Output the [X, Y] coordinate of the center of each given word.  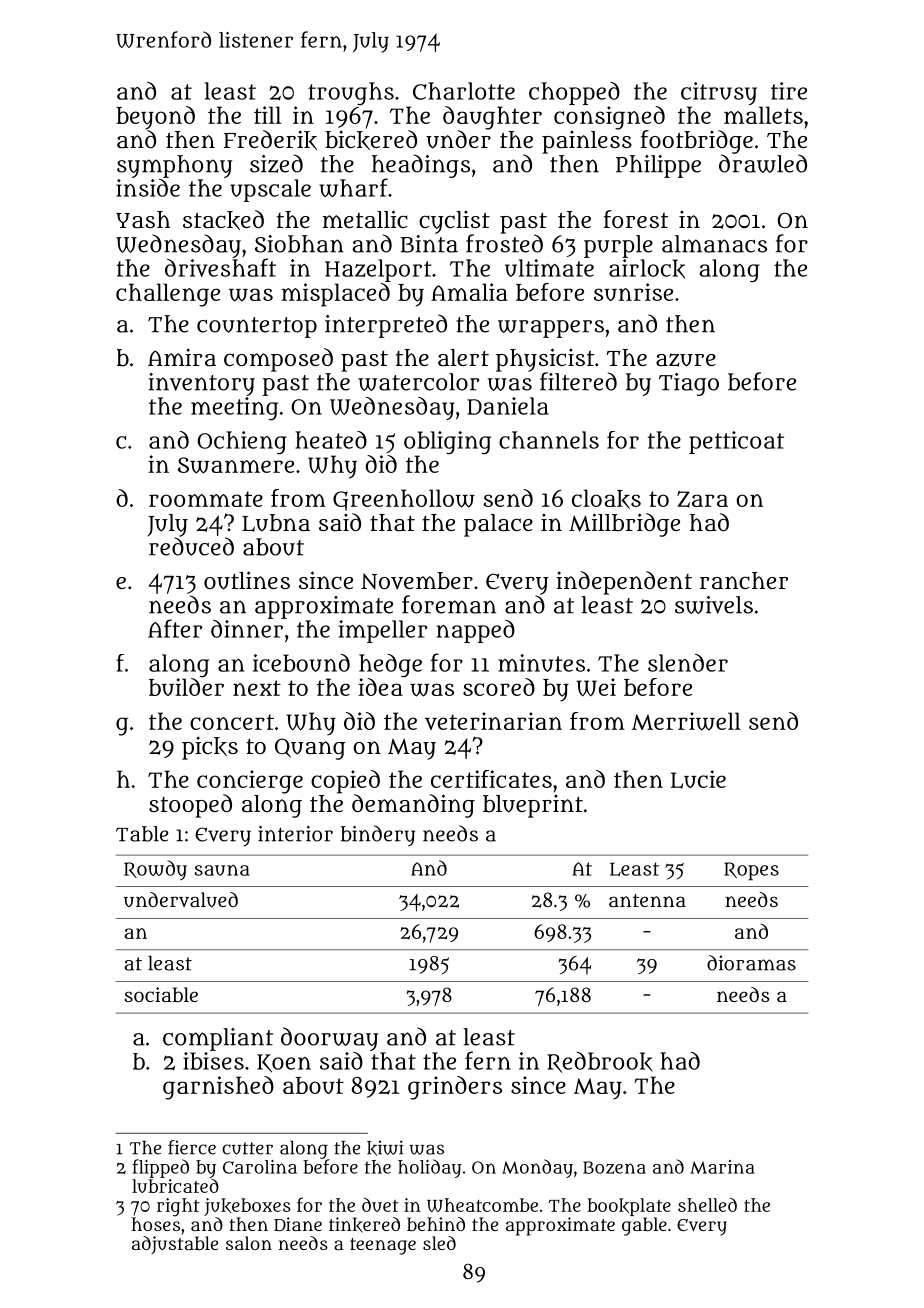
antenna [647, 900]
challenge [168, 295]
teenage [383, 1246]
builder [186, 687]
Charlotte [464, 91]
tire [789, 91]
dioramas [751, 963]
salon [249, 1243]
